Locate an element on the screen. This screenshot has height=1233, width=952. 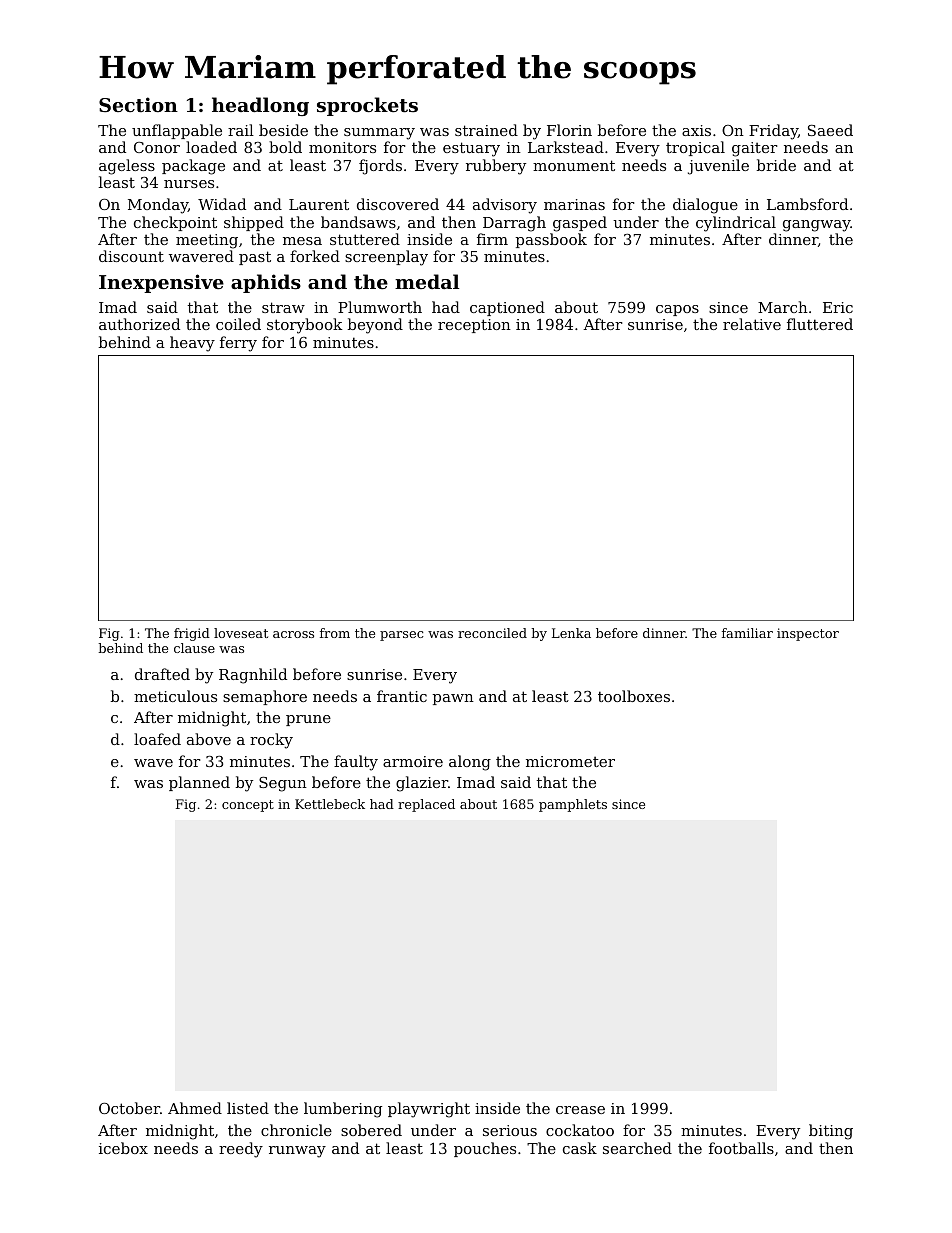
along is located at coordinates (470, 763).
